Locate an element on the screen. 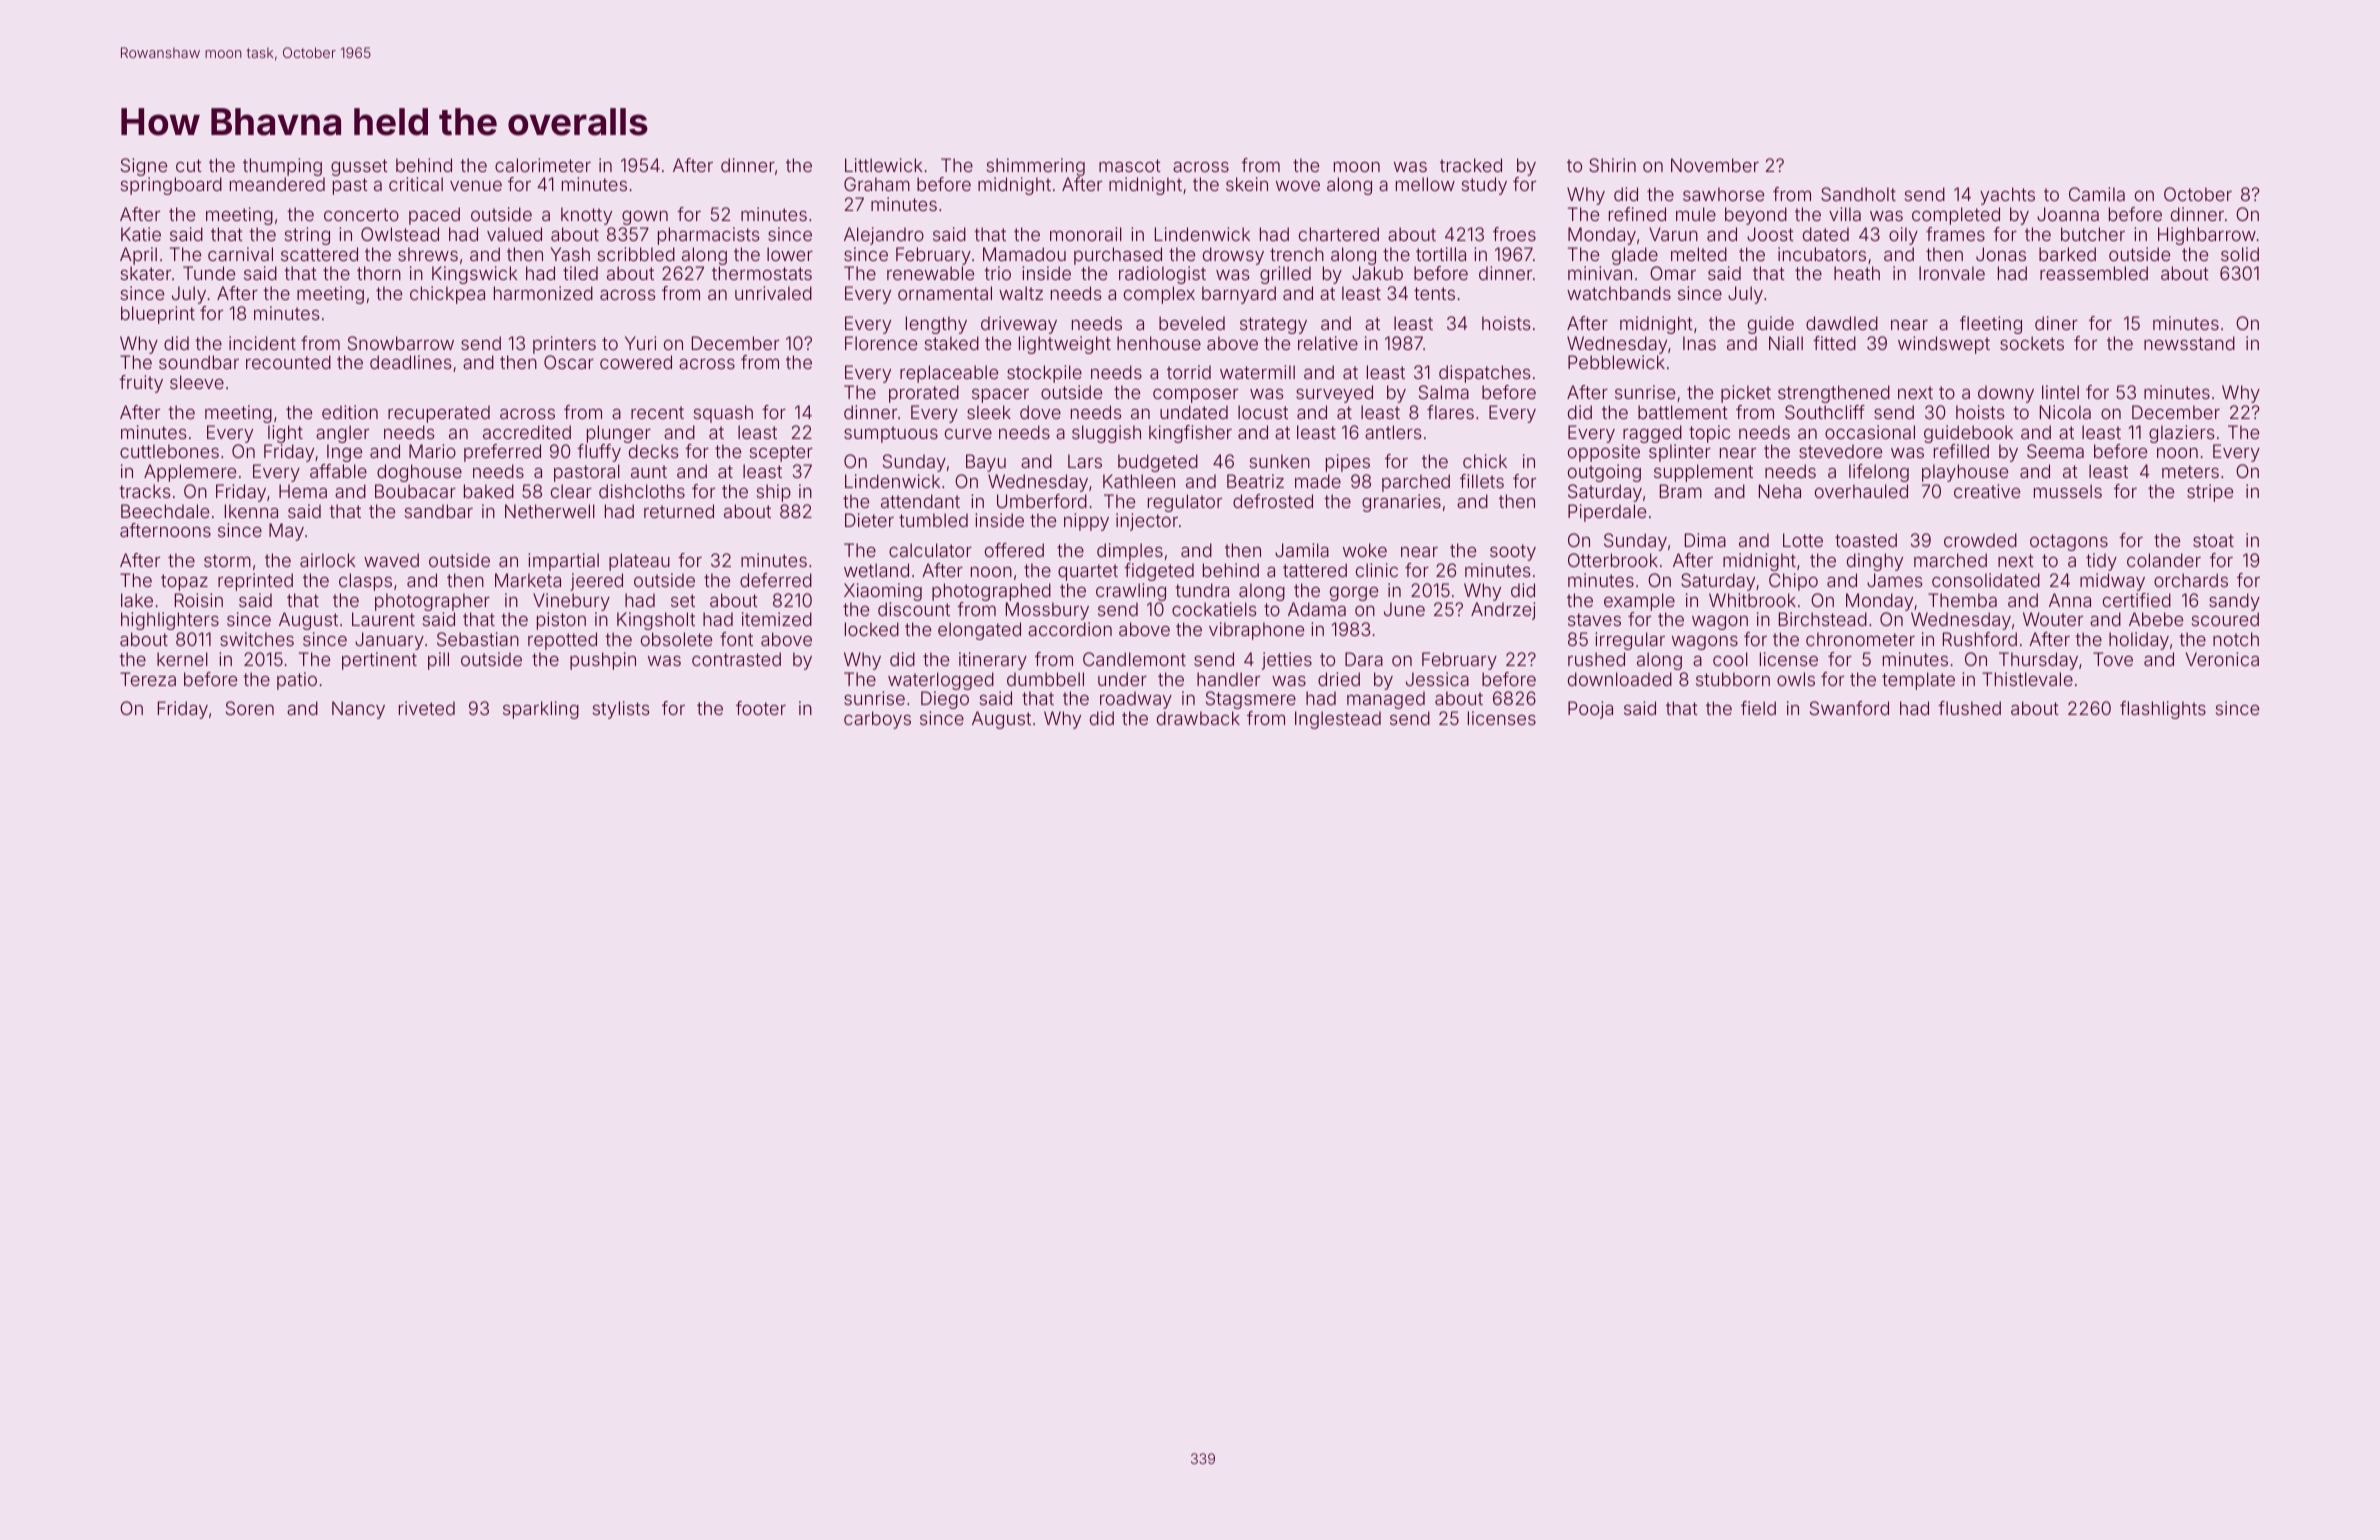 The height and width of the screenshot is (1540, 2380). blueprint is located at coordinates (158, 315).
